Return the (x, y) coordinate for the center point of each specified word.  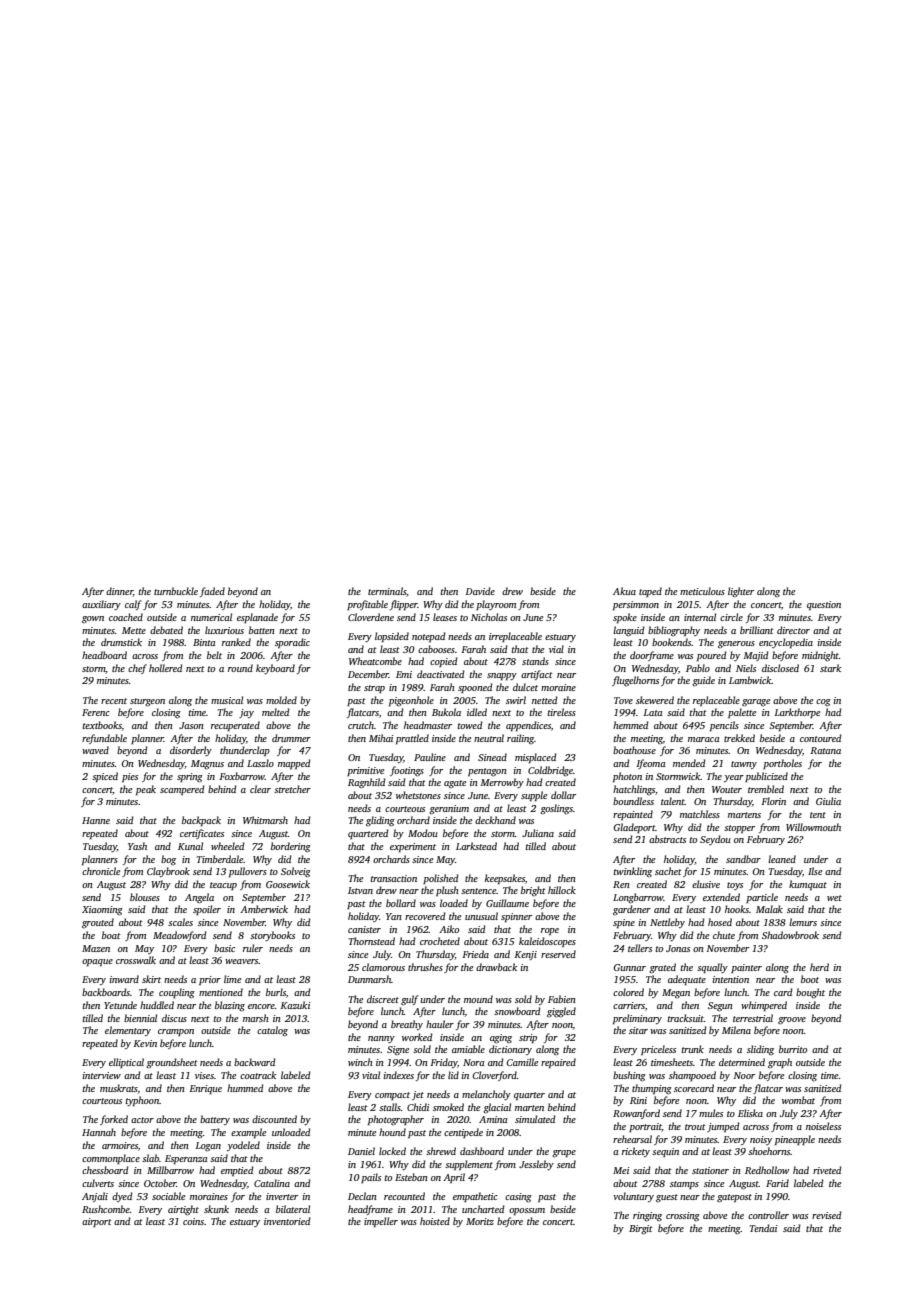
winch (360, 1062)
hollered (166, 668)
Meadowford (180, 936)
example (248, 1133)
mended (689, 763)
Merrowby (502, 783)
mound (478, 999)
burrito (793, 1049)
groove (792, 1021)
